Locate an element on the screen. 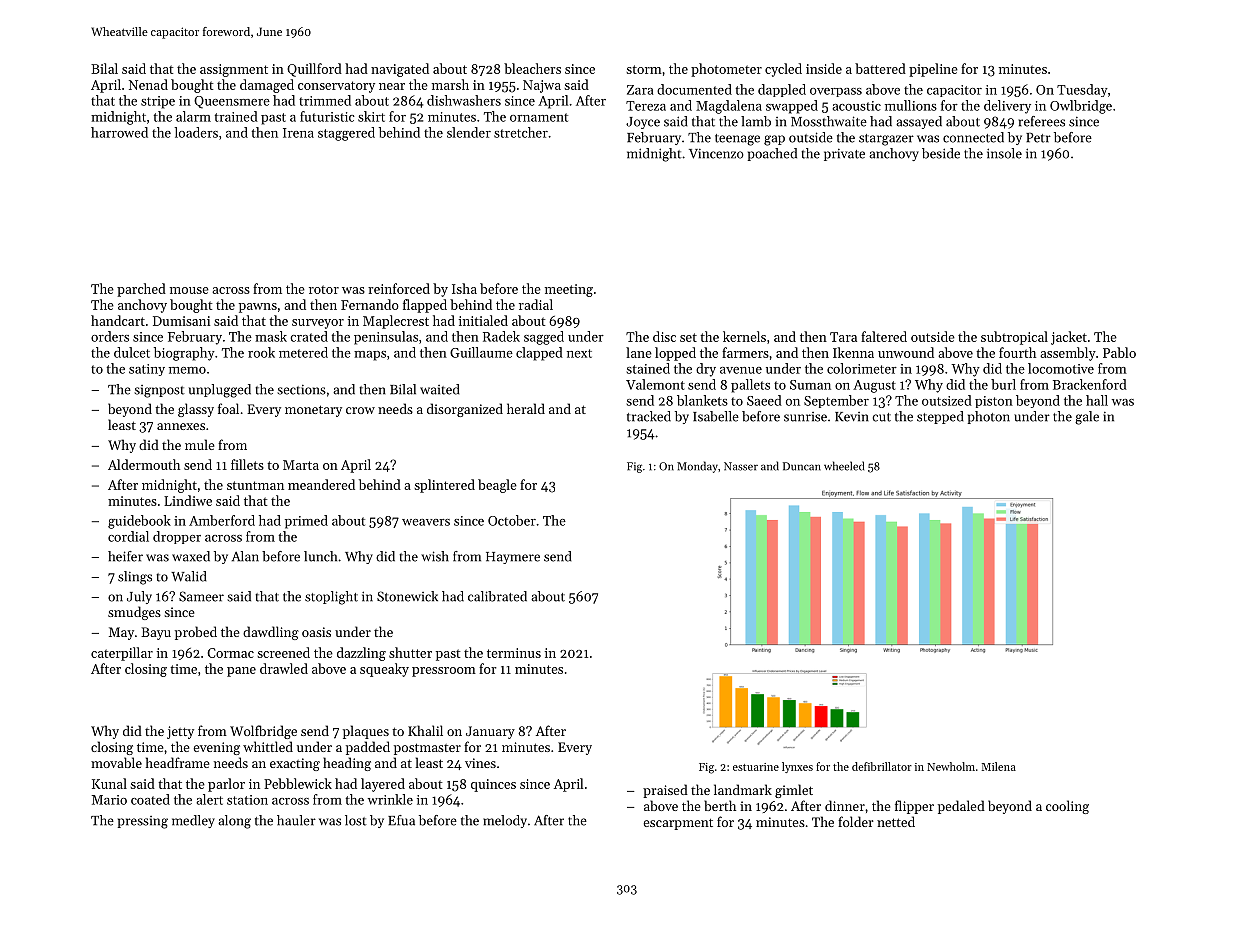 The width and height of the screenshot is (1233, 952). loaders is located at coordinates (196, 132).
